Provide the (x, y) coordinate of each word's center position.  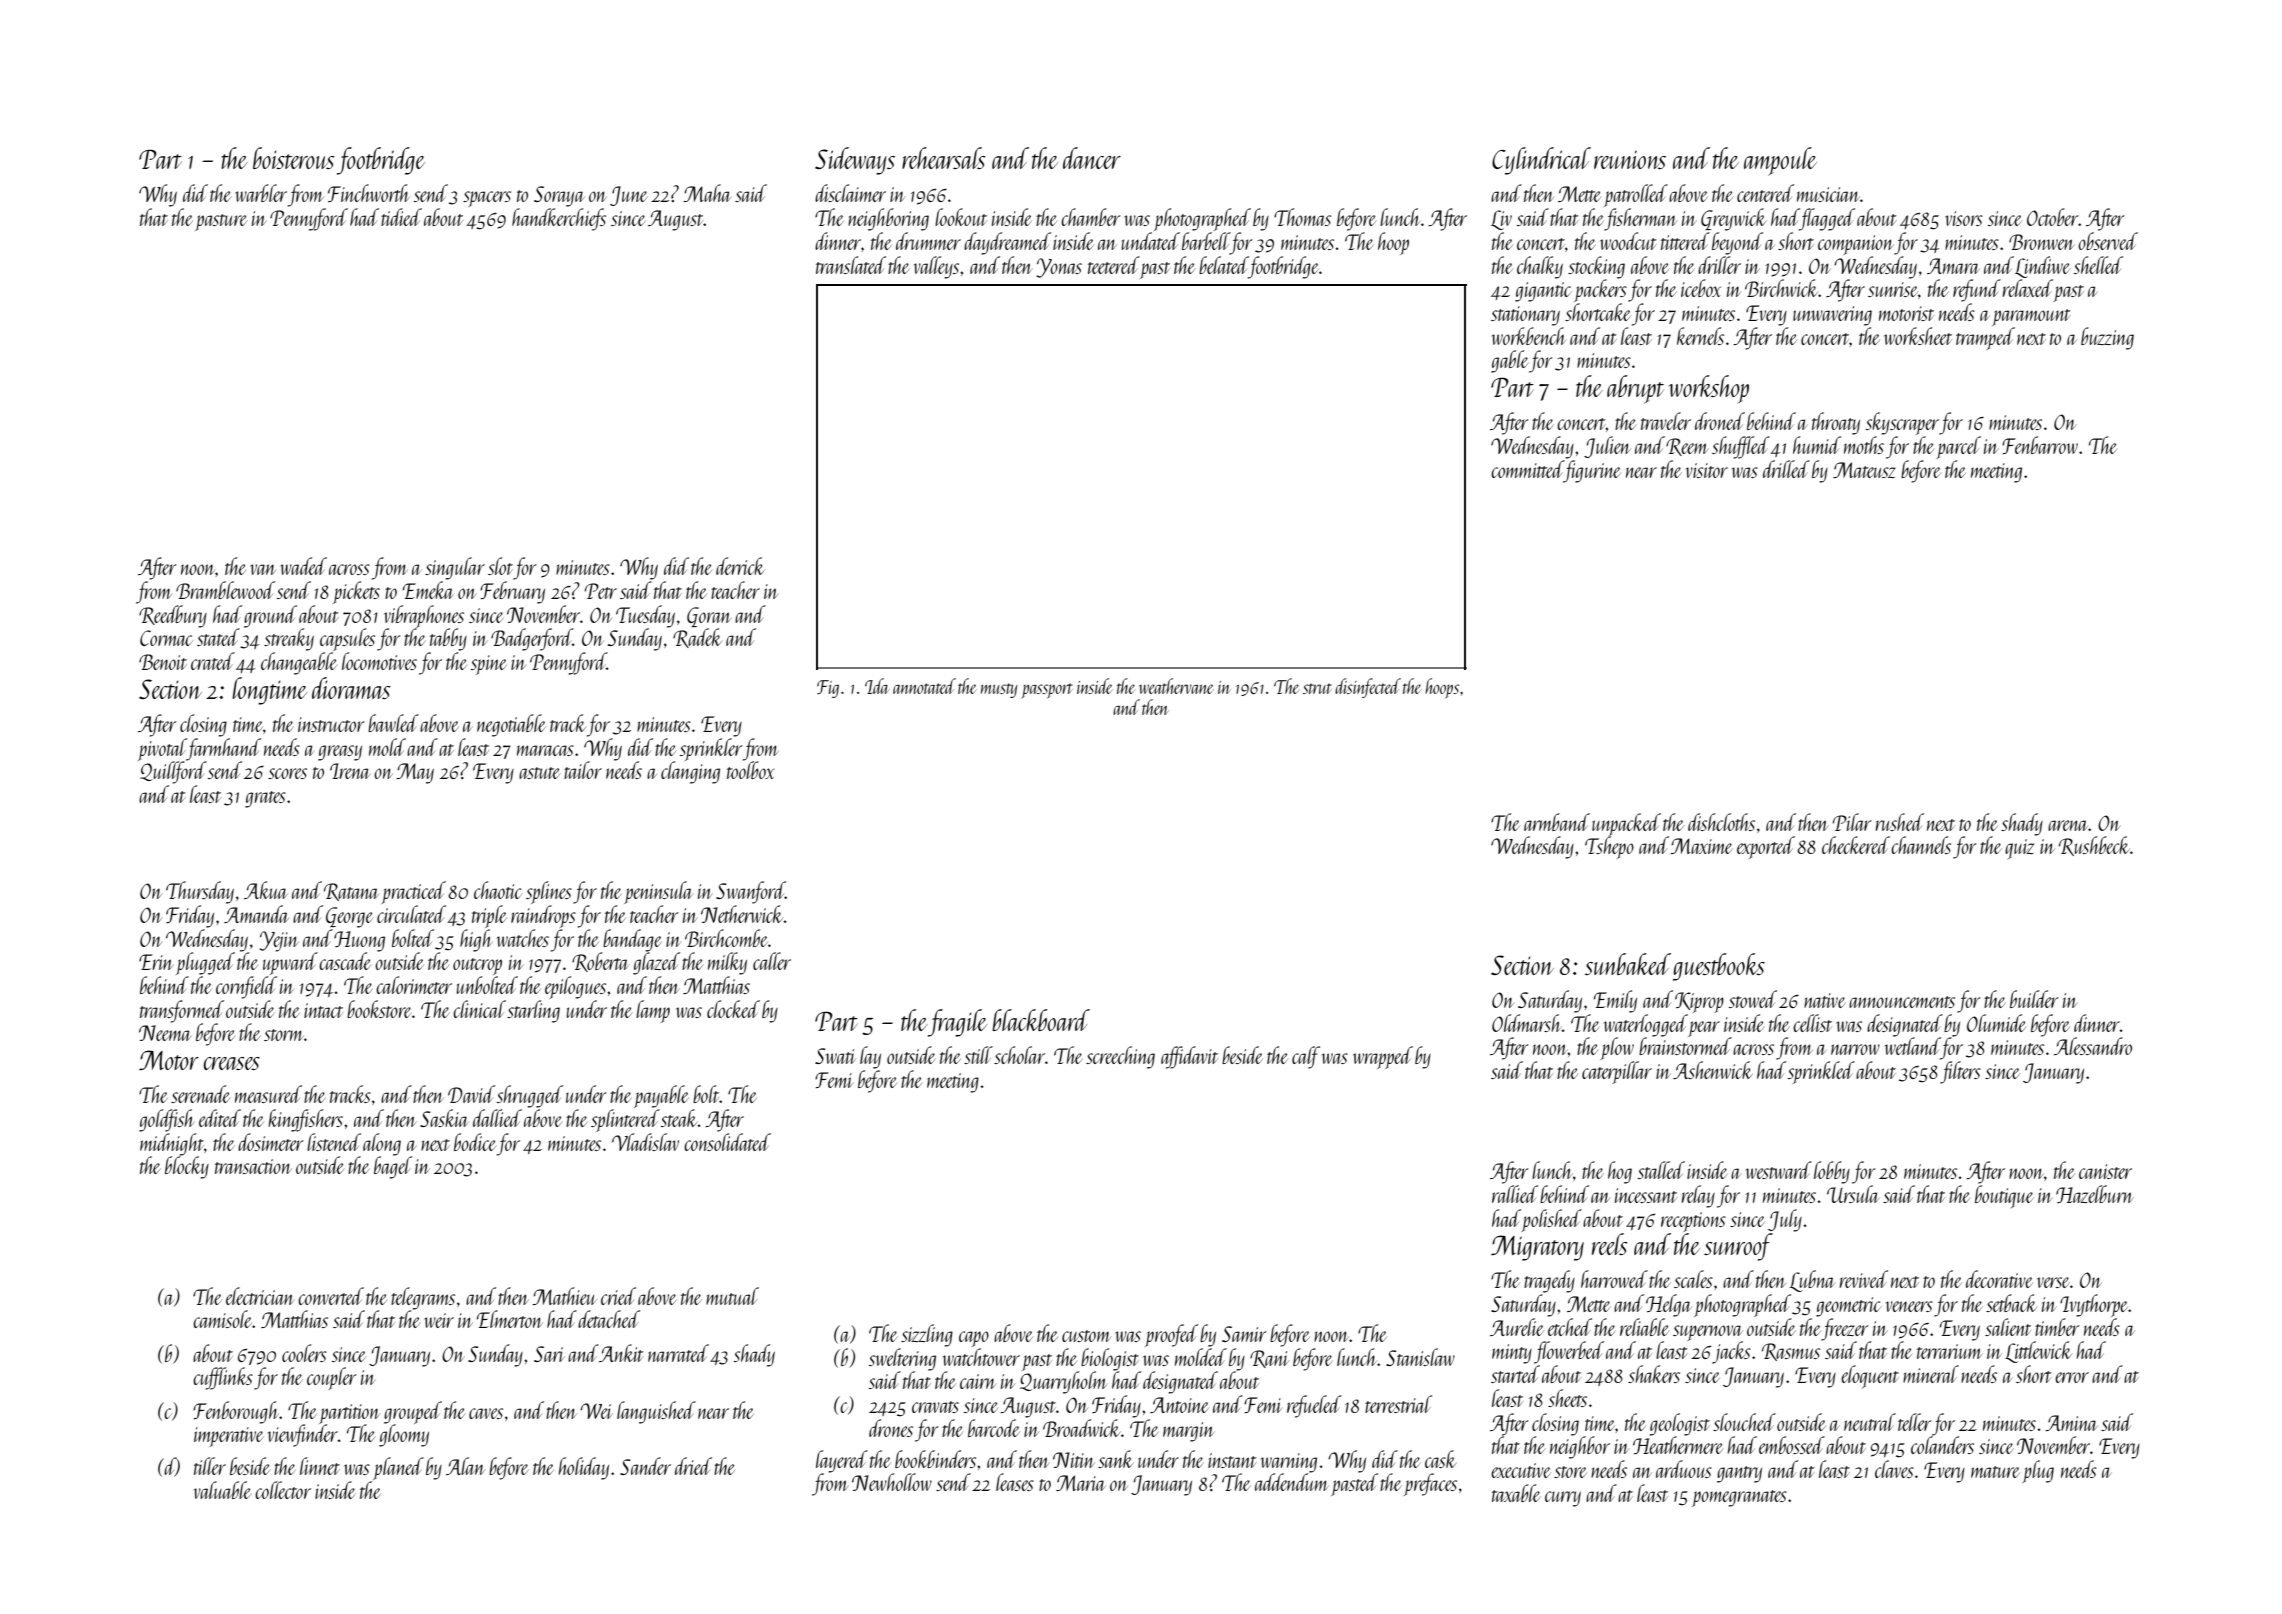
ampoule (1780, 161)
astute (539, 773)
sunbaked (1628, 964)
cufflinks (223, 1378)
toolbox (750, 770)
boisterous (294, 158)
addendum (1292, 1482)
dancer (1092, 158)
